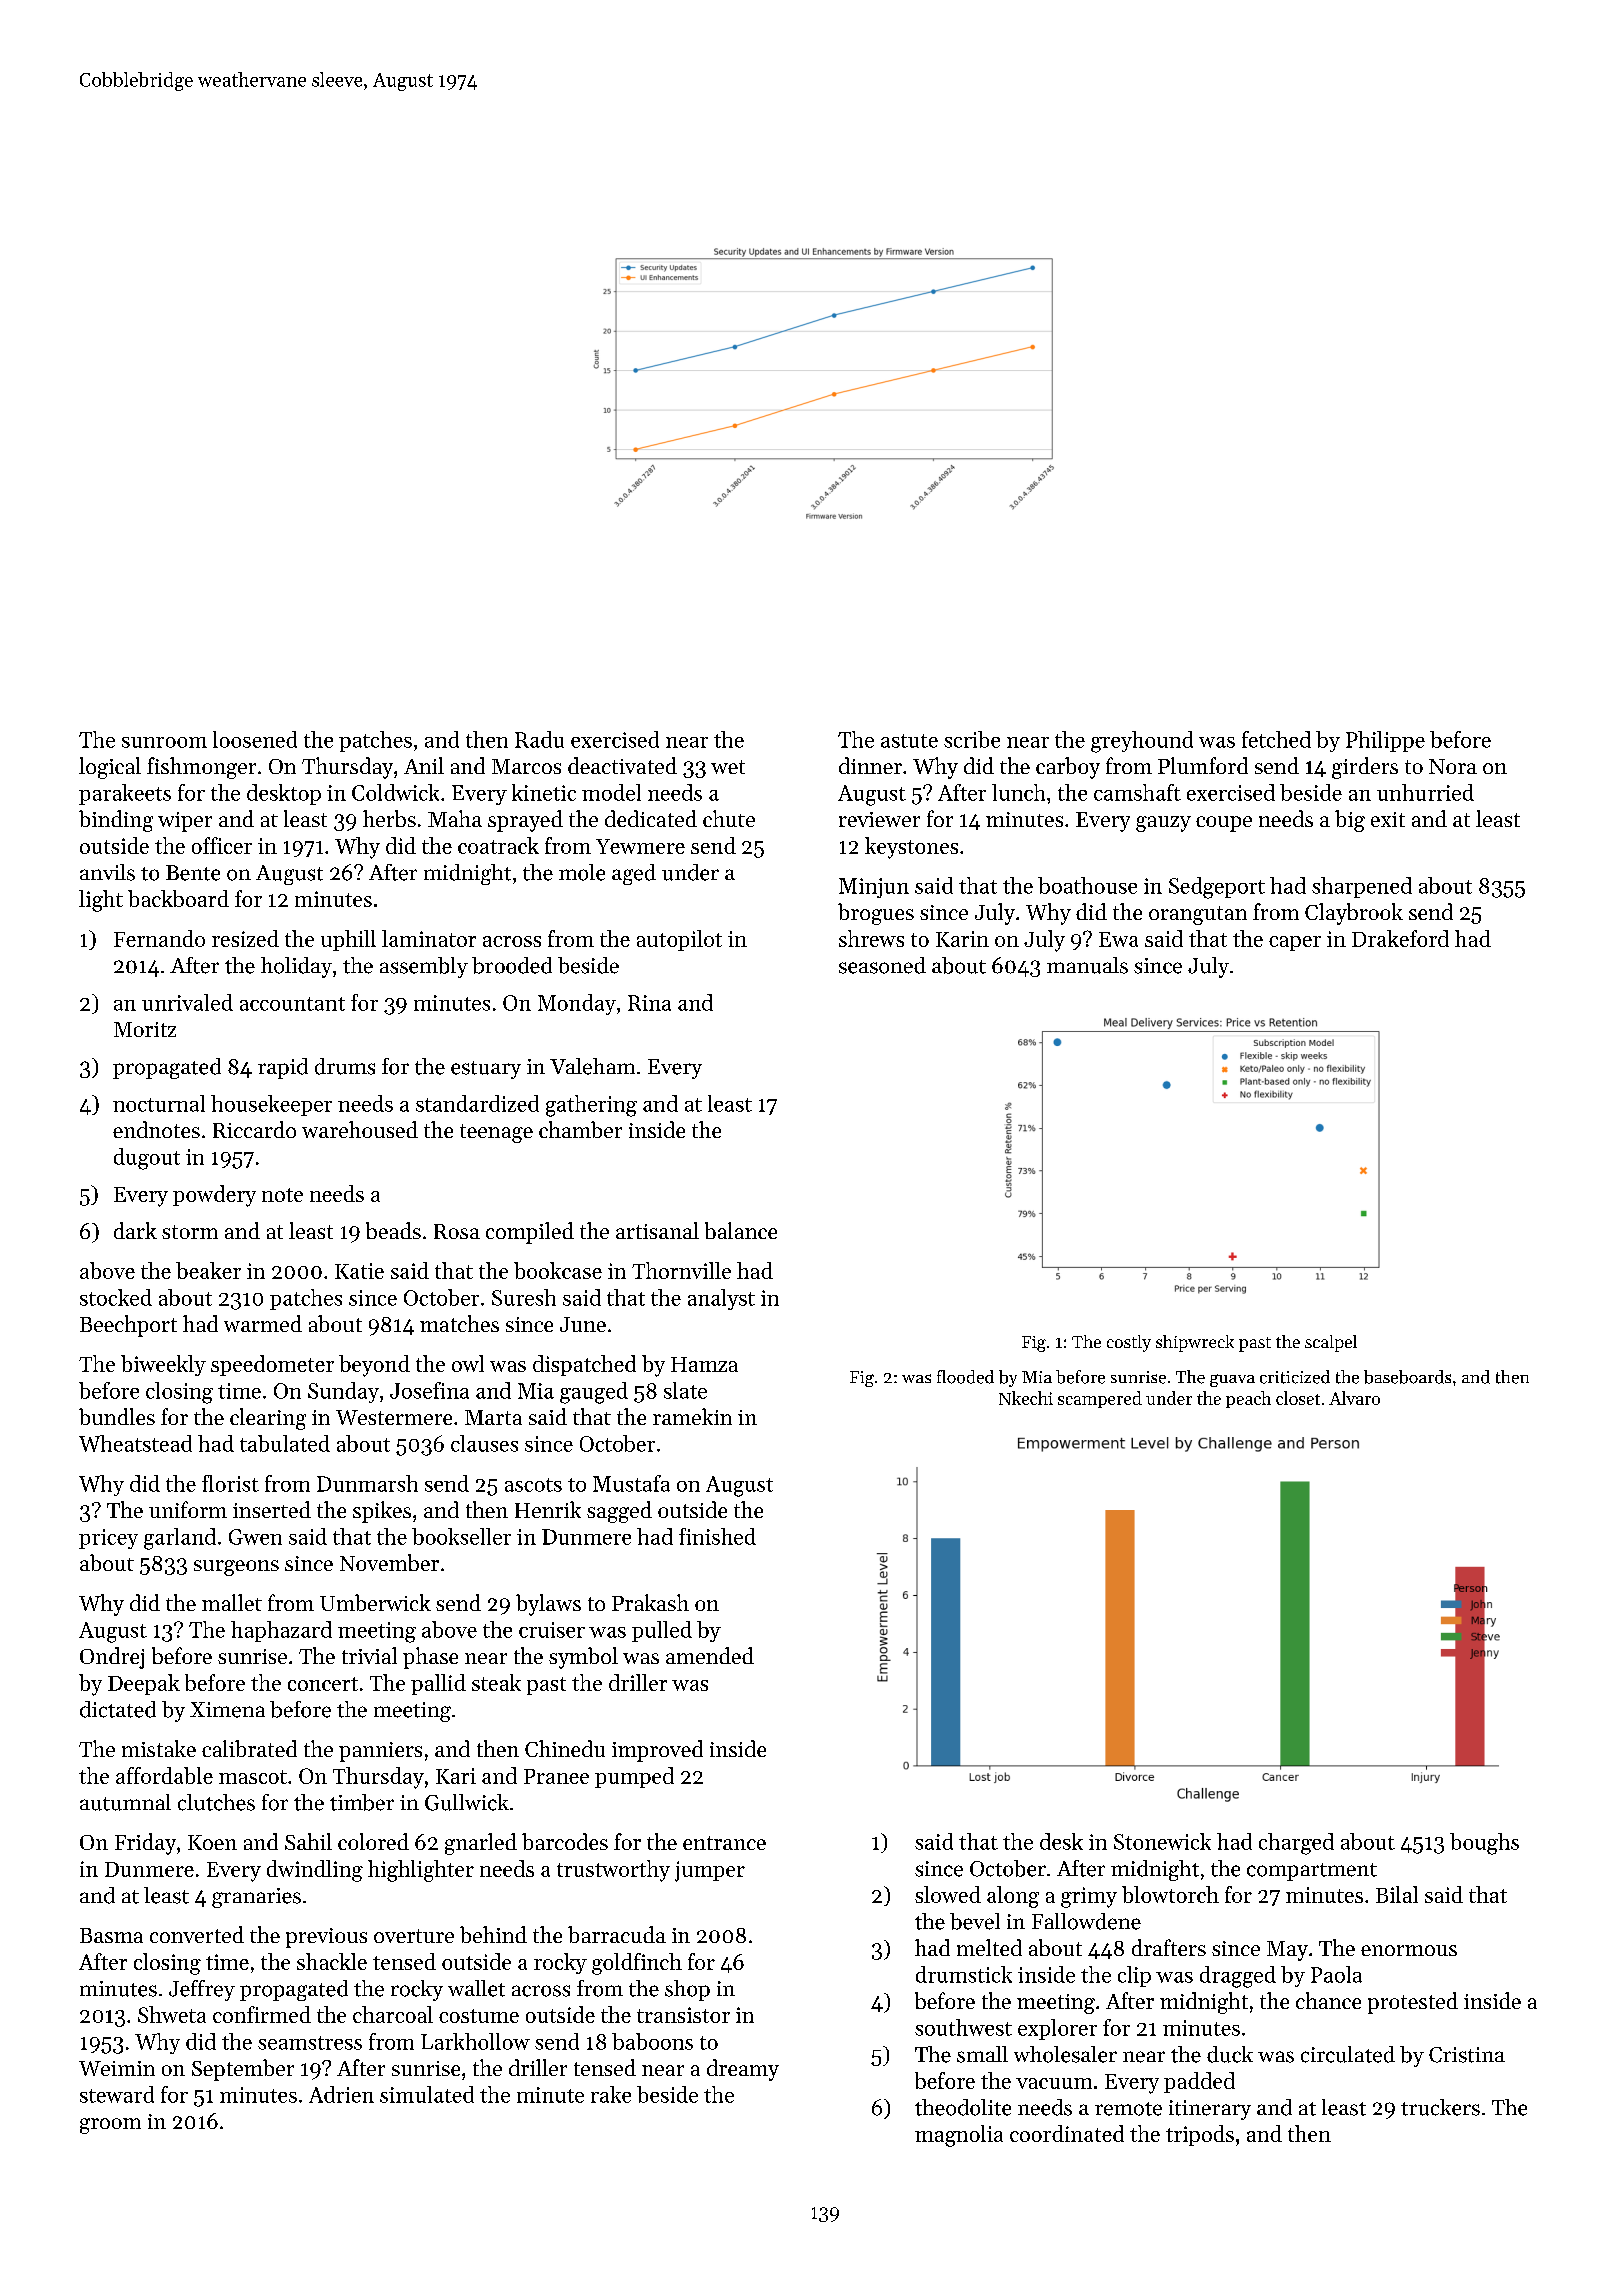  What do you see at coordinates (972, 739) in the image?
I see `scribe` at bounding box center [972, 739].
